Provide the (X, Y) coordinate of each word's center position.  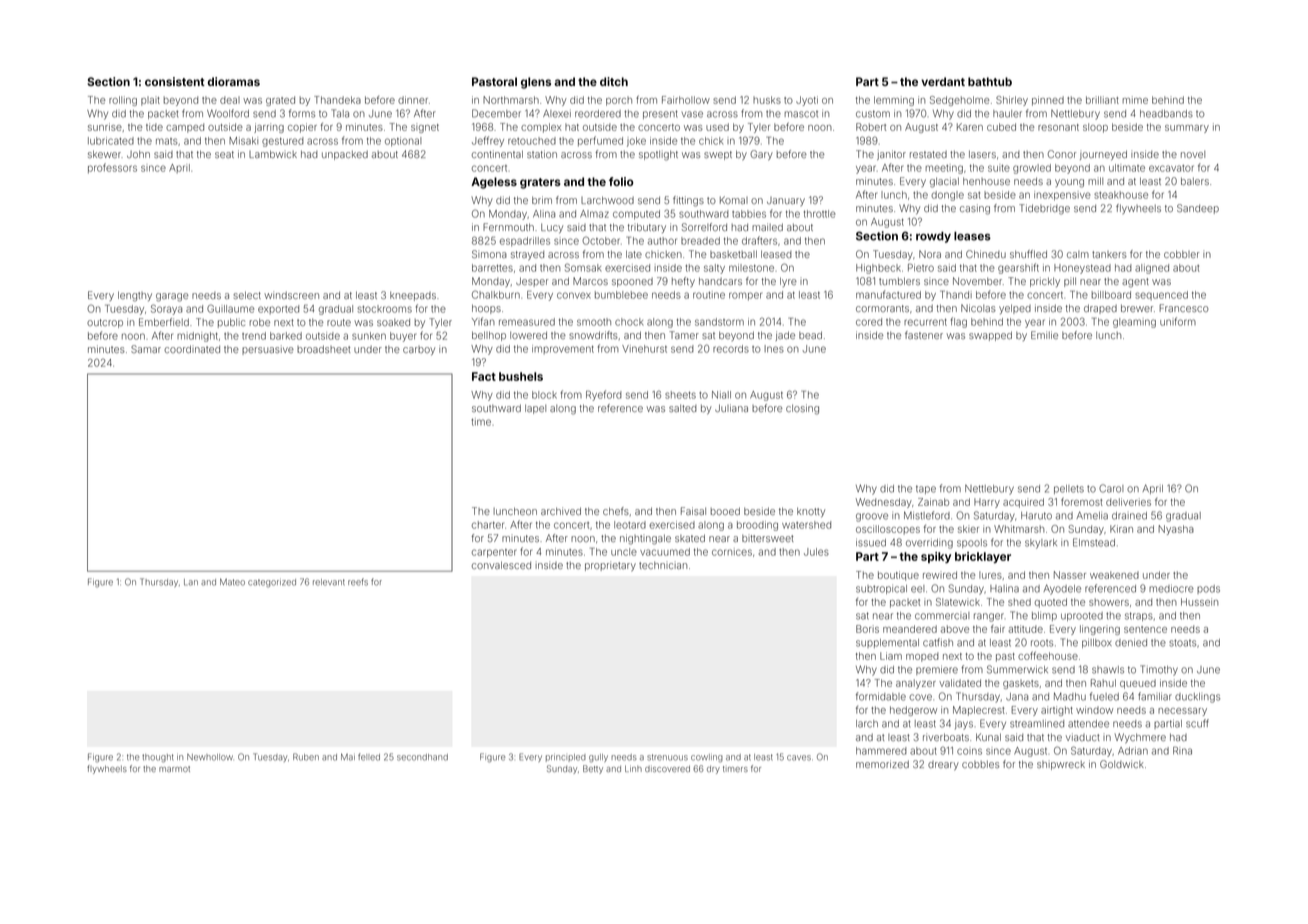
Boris (867, 629)
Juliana (731, 408)
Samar (146, 349)
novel (1193, 154)
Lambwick (273, 154)
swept (718, 155)
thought (158, 758)
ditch (614, 81)
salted (683, 408)
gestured (283, 142)
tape (926, 489)
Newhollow (210, 757)
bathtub (990, 81)
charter (488, 525)
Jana (1017, 697)
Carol (1111, 488)
